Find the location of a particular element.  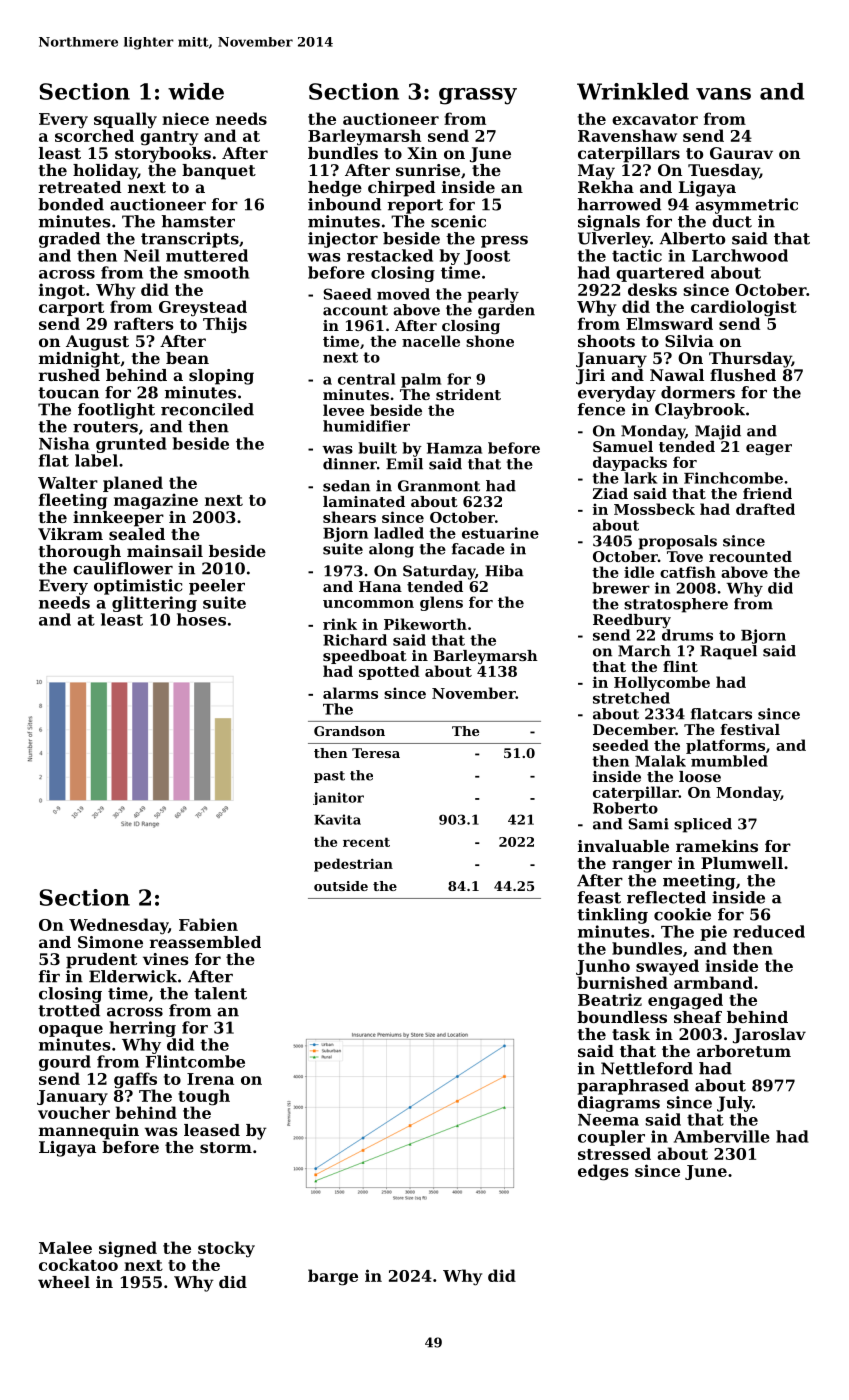

talent is located at coordinates (220, 993).
